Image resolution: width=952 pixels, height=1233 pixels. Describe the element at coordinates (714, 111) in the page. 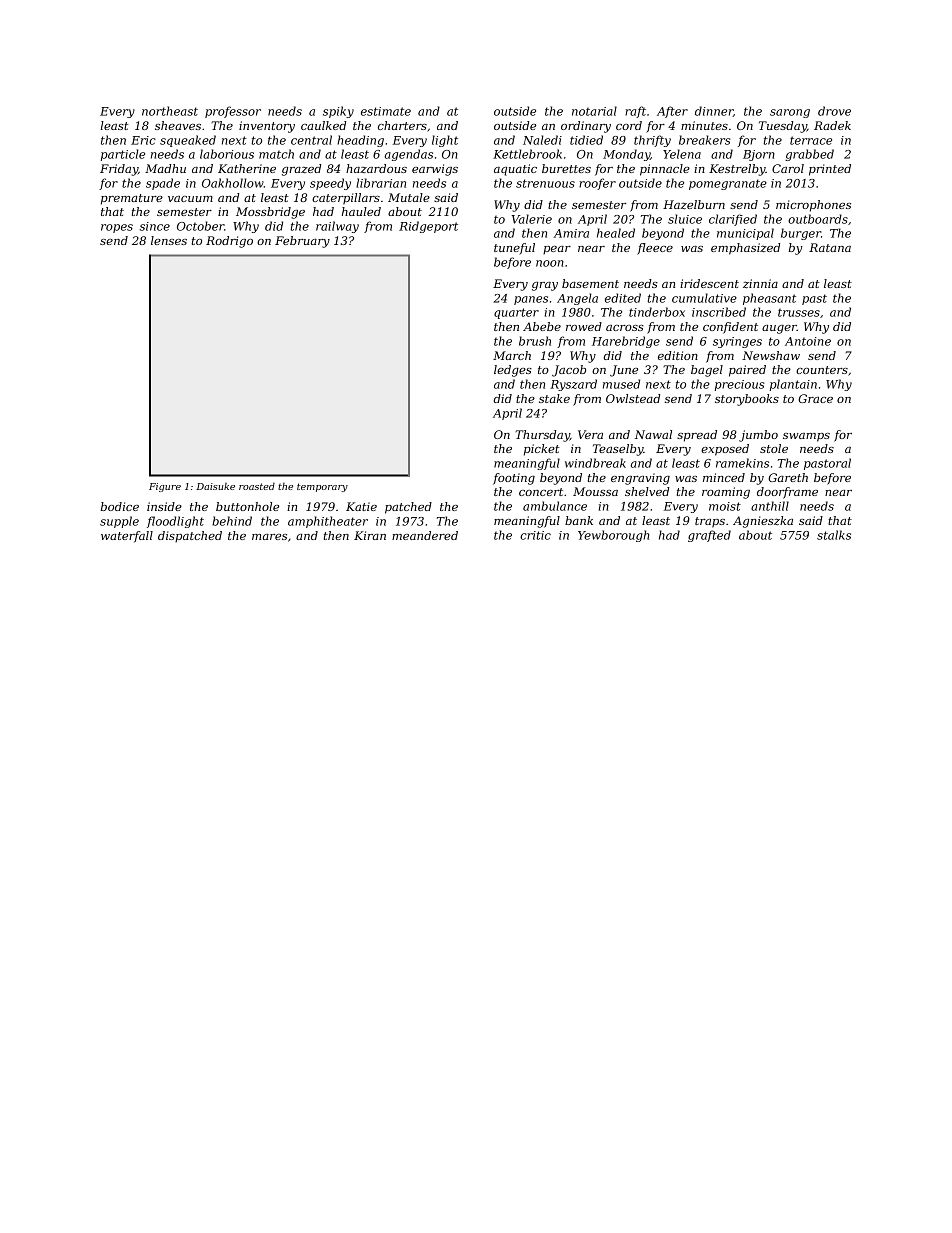

I see `dinner` at that location.
